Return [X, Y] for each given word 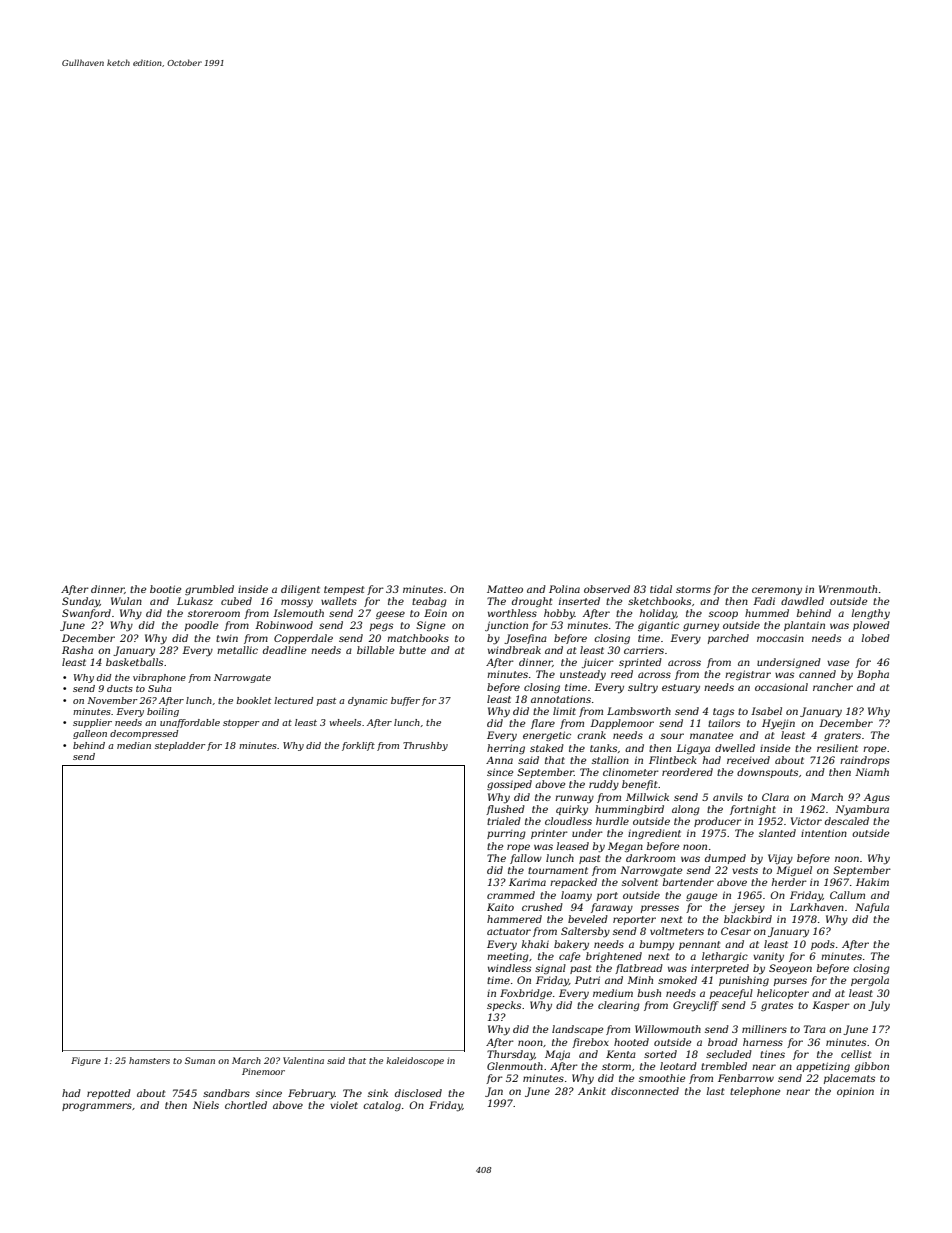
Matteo [505, 589]
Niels [206, 1105]
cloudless [568, 821]
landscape [577, 1030]
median [134, 745]
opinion [855, 1092]
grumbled [209, 590]
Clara [775, 797]
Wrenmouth [848, 589]
